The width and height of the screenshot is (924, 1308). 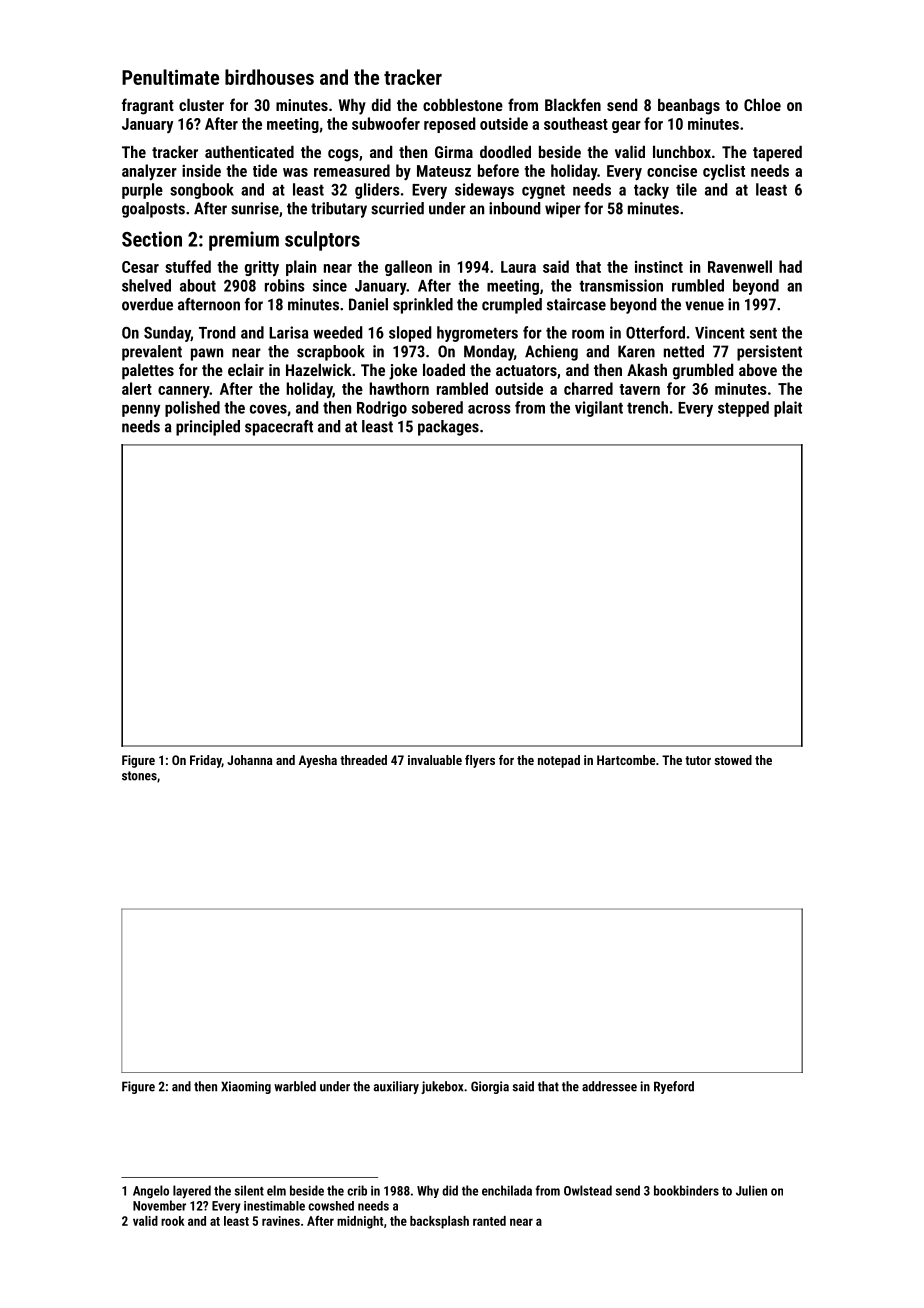 What do you see at coordinates (279, 428) in the screenshot?
I see `spacecraft` at bounding box center [279, 428].
